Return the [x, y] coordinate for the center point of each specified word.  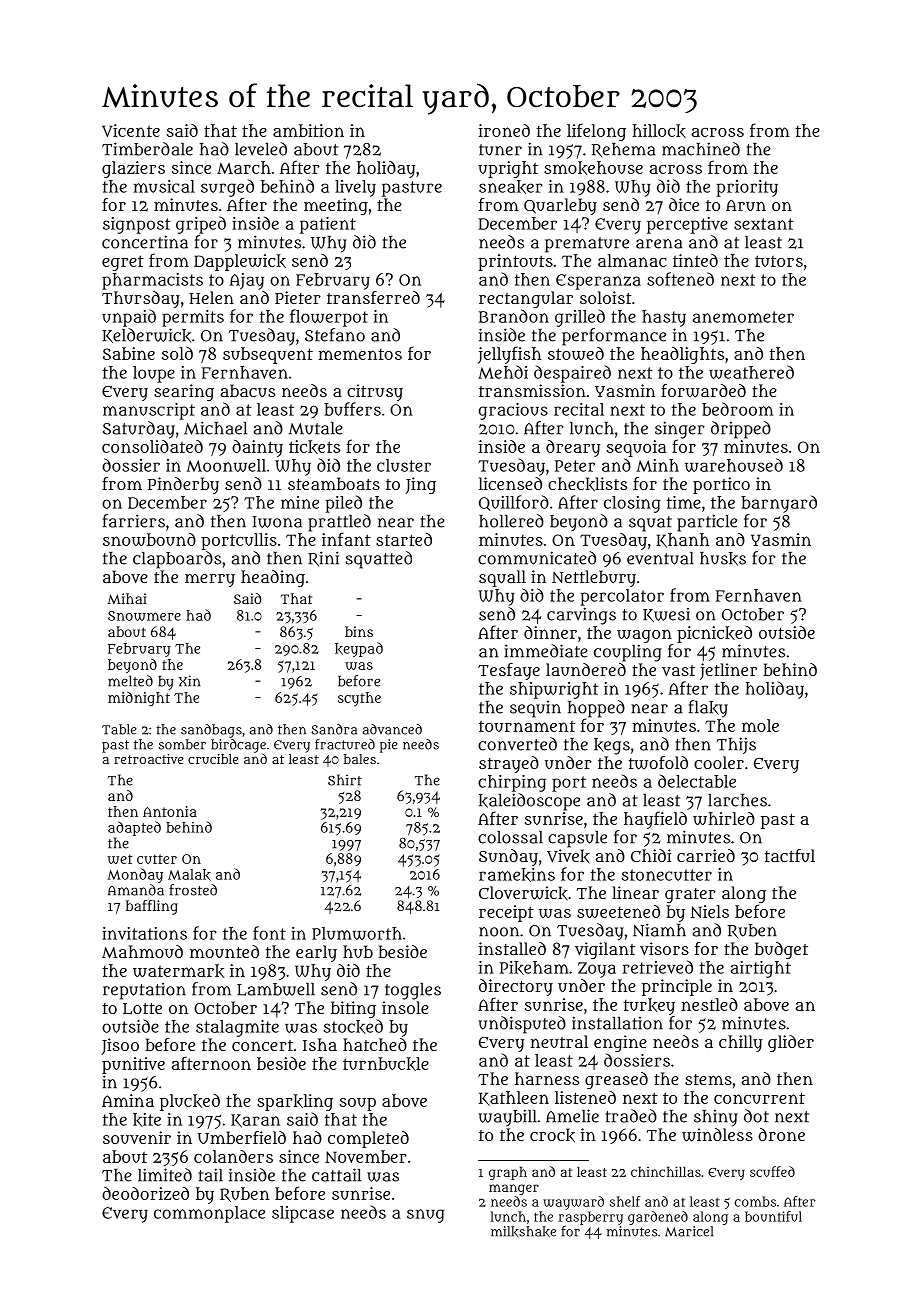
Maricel [689, 1231]
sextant [764, 224]
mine [300, 502]
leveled [261, 149]
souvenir [137, 1137]
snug [426, 1216]
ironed [504, 130]
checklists [587, 484]
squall [502, 578]
